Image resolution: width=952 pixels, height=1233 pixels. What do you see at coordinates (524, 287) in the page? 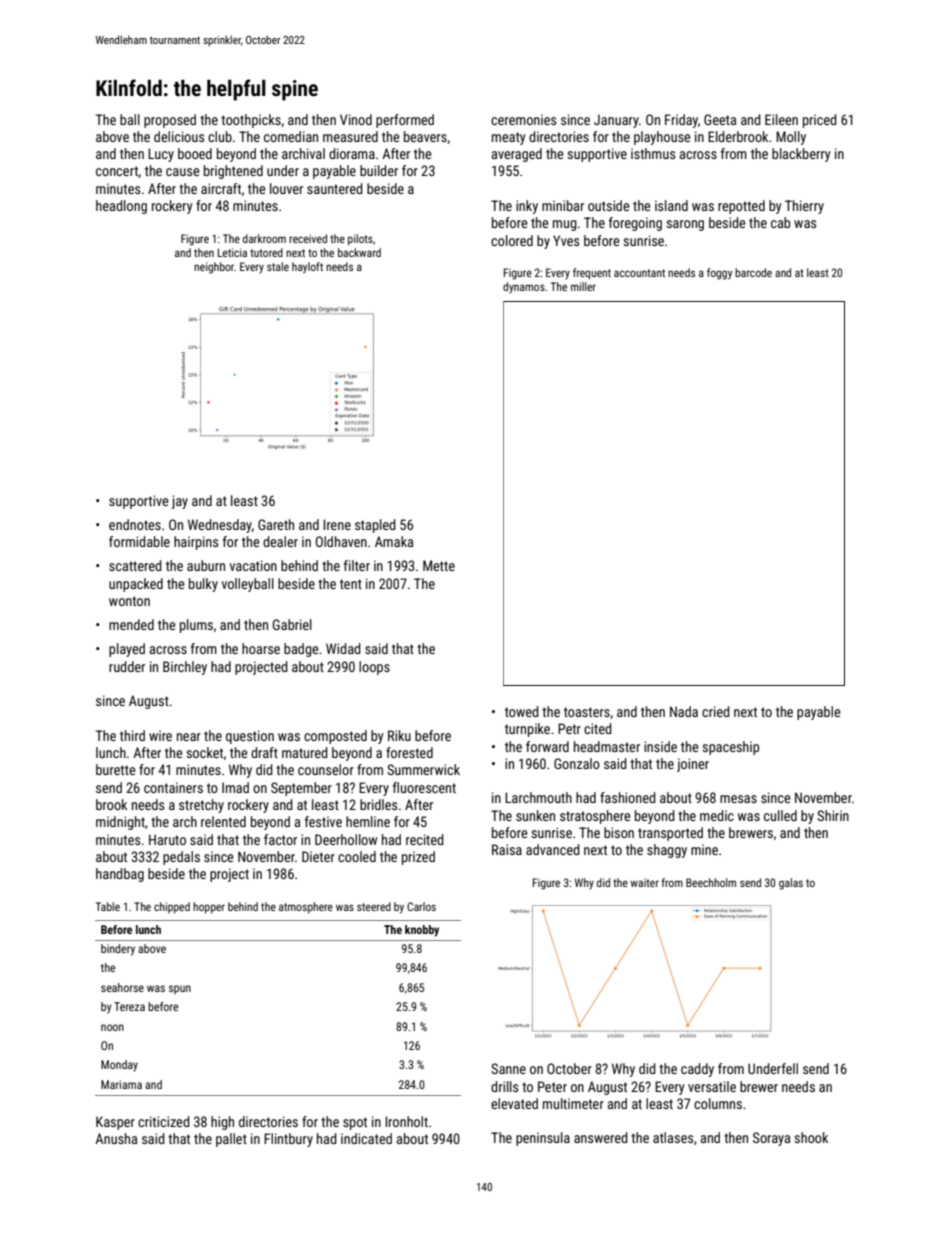
I see `dynamos` at bounding box center [524, 287].
